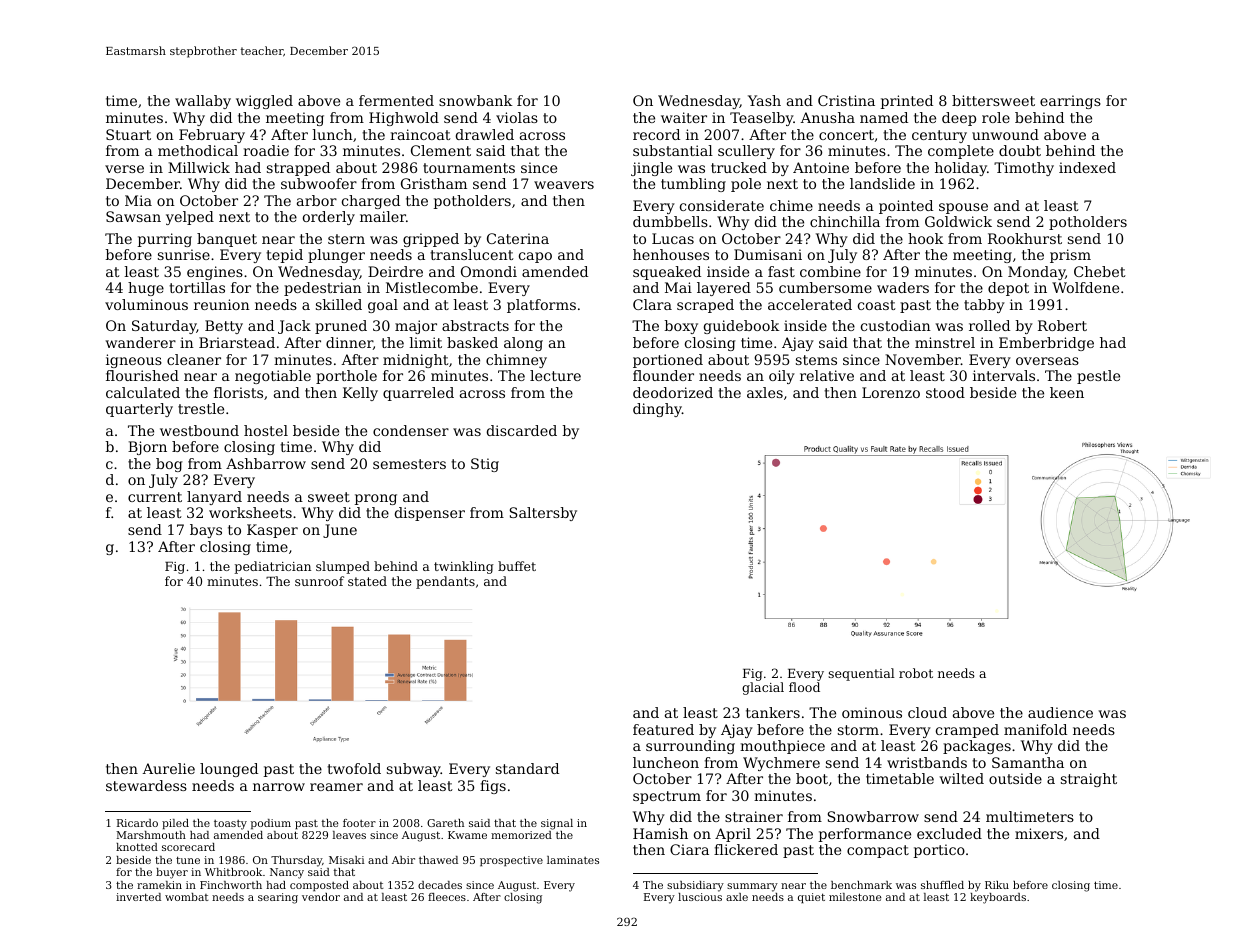  I want to click on wilted, so click(962, 778).
